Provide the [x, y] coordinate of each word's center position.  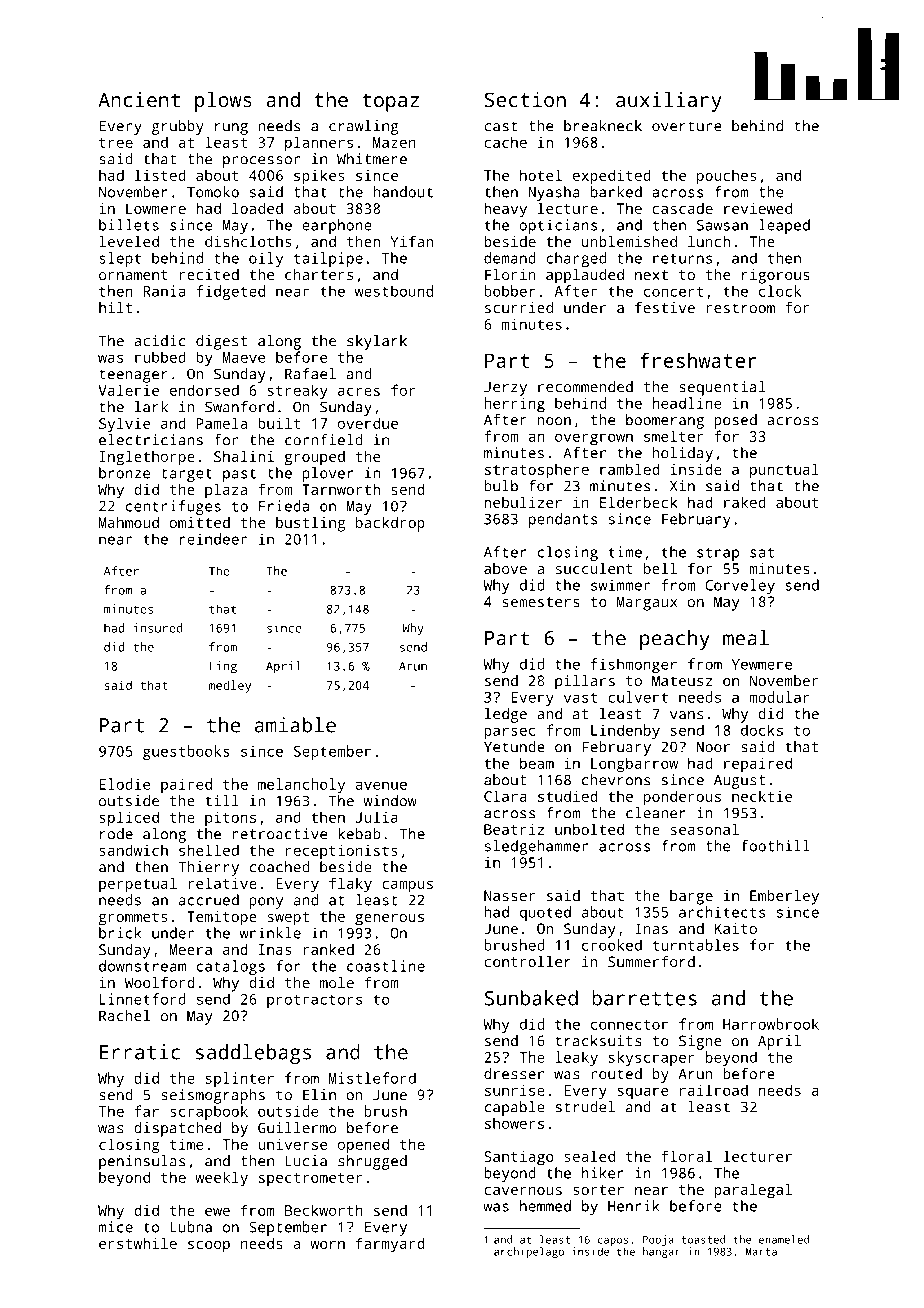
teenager [133, 376]
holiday [682, 454]
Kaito [736, 928]
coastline [386, 966]
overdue [368, 423]
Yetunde [514, 747]
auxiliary [669, 102]
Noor [713, 747]
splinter [240, 1079]
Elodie [125, 784]
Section [525, 99]
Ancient [139, 99]
